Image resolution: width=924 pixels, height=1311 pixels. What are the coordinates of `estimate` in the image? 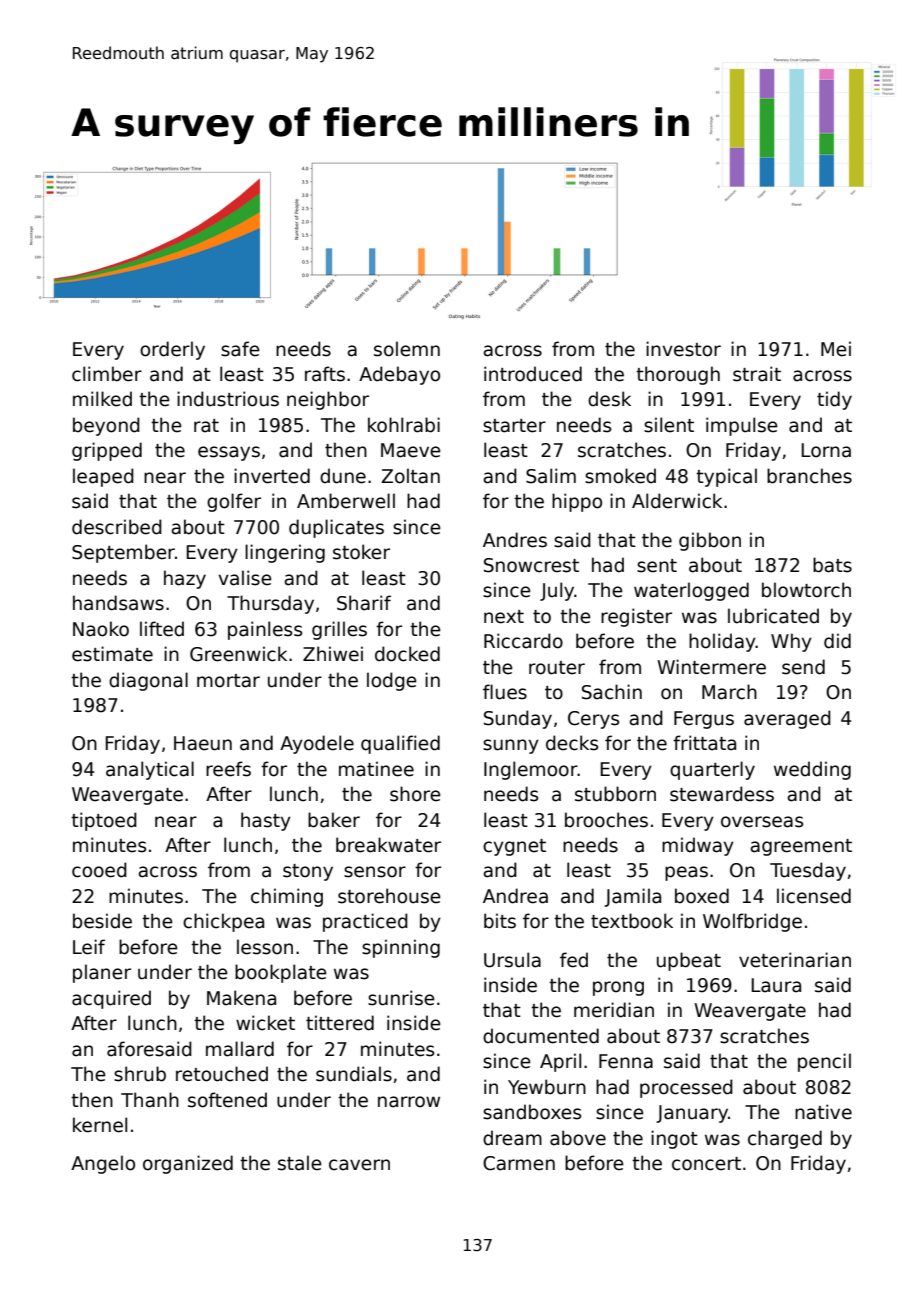 It's located at (112, 654).
